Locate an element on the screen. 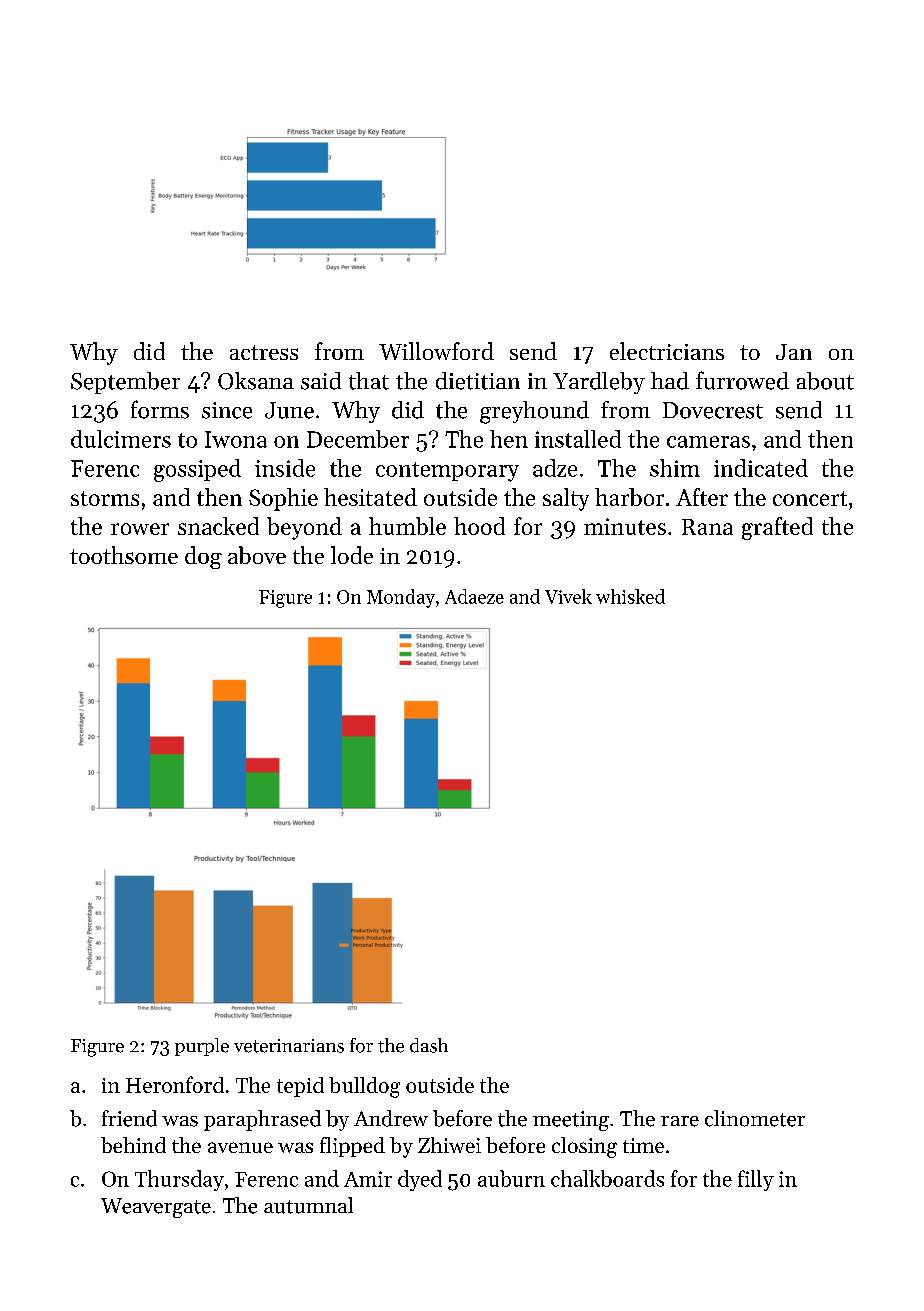 The height and width of the screenshot is (1311, 924). purple is located at coordinates (202, 1047).
